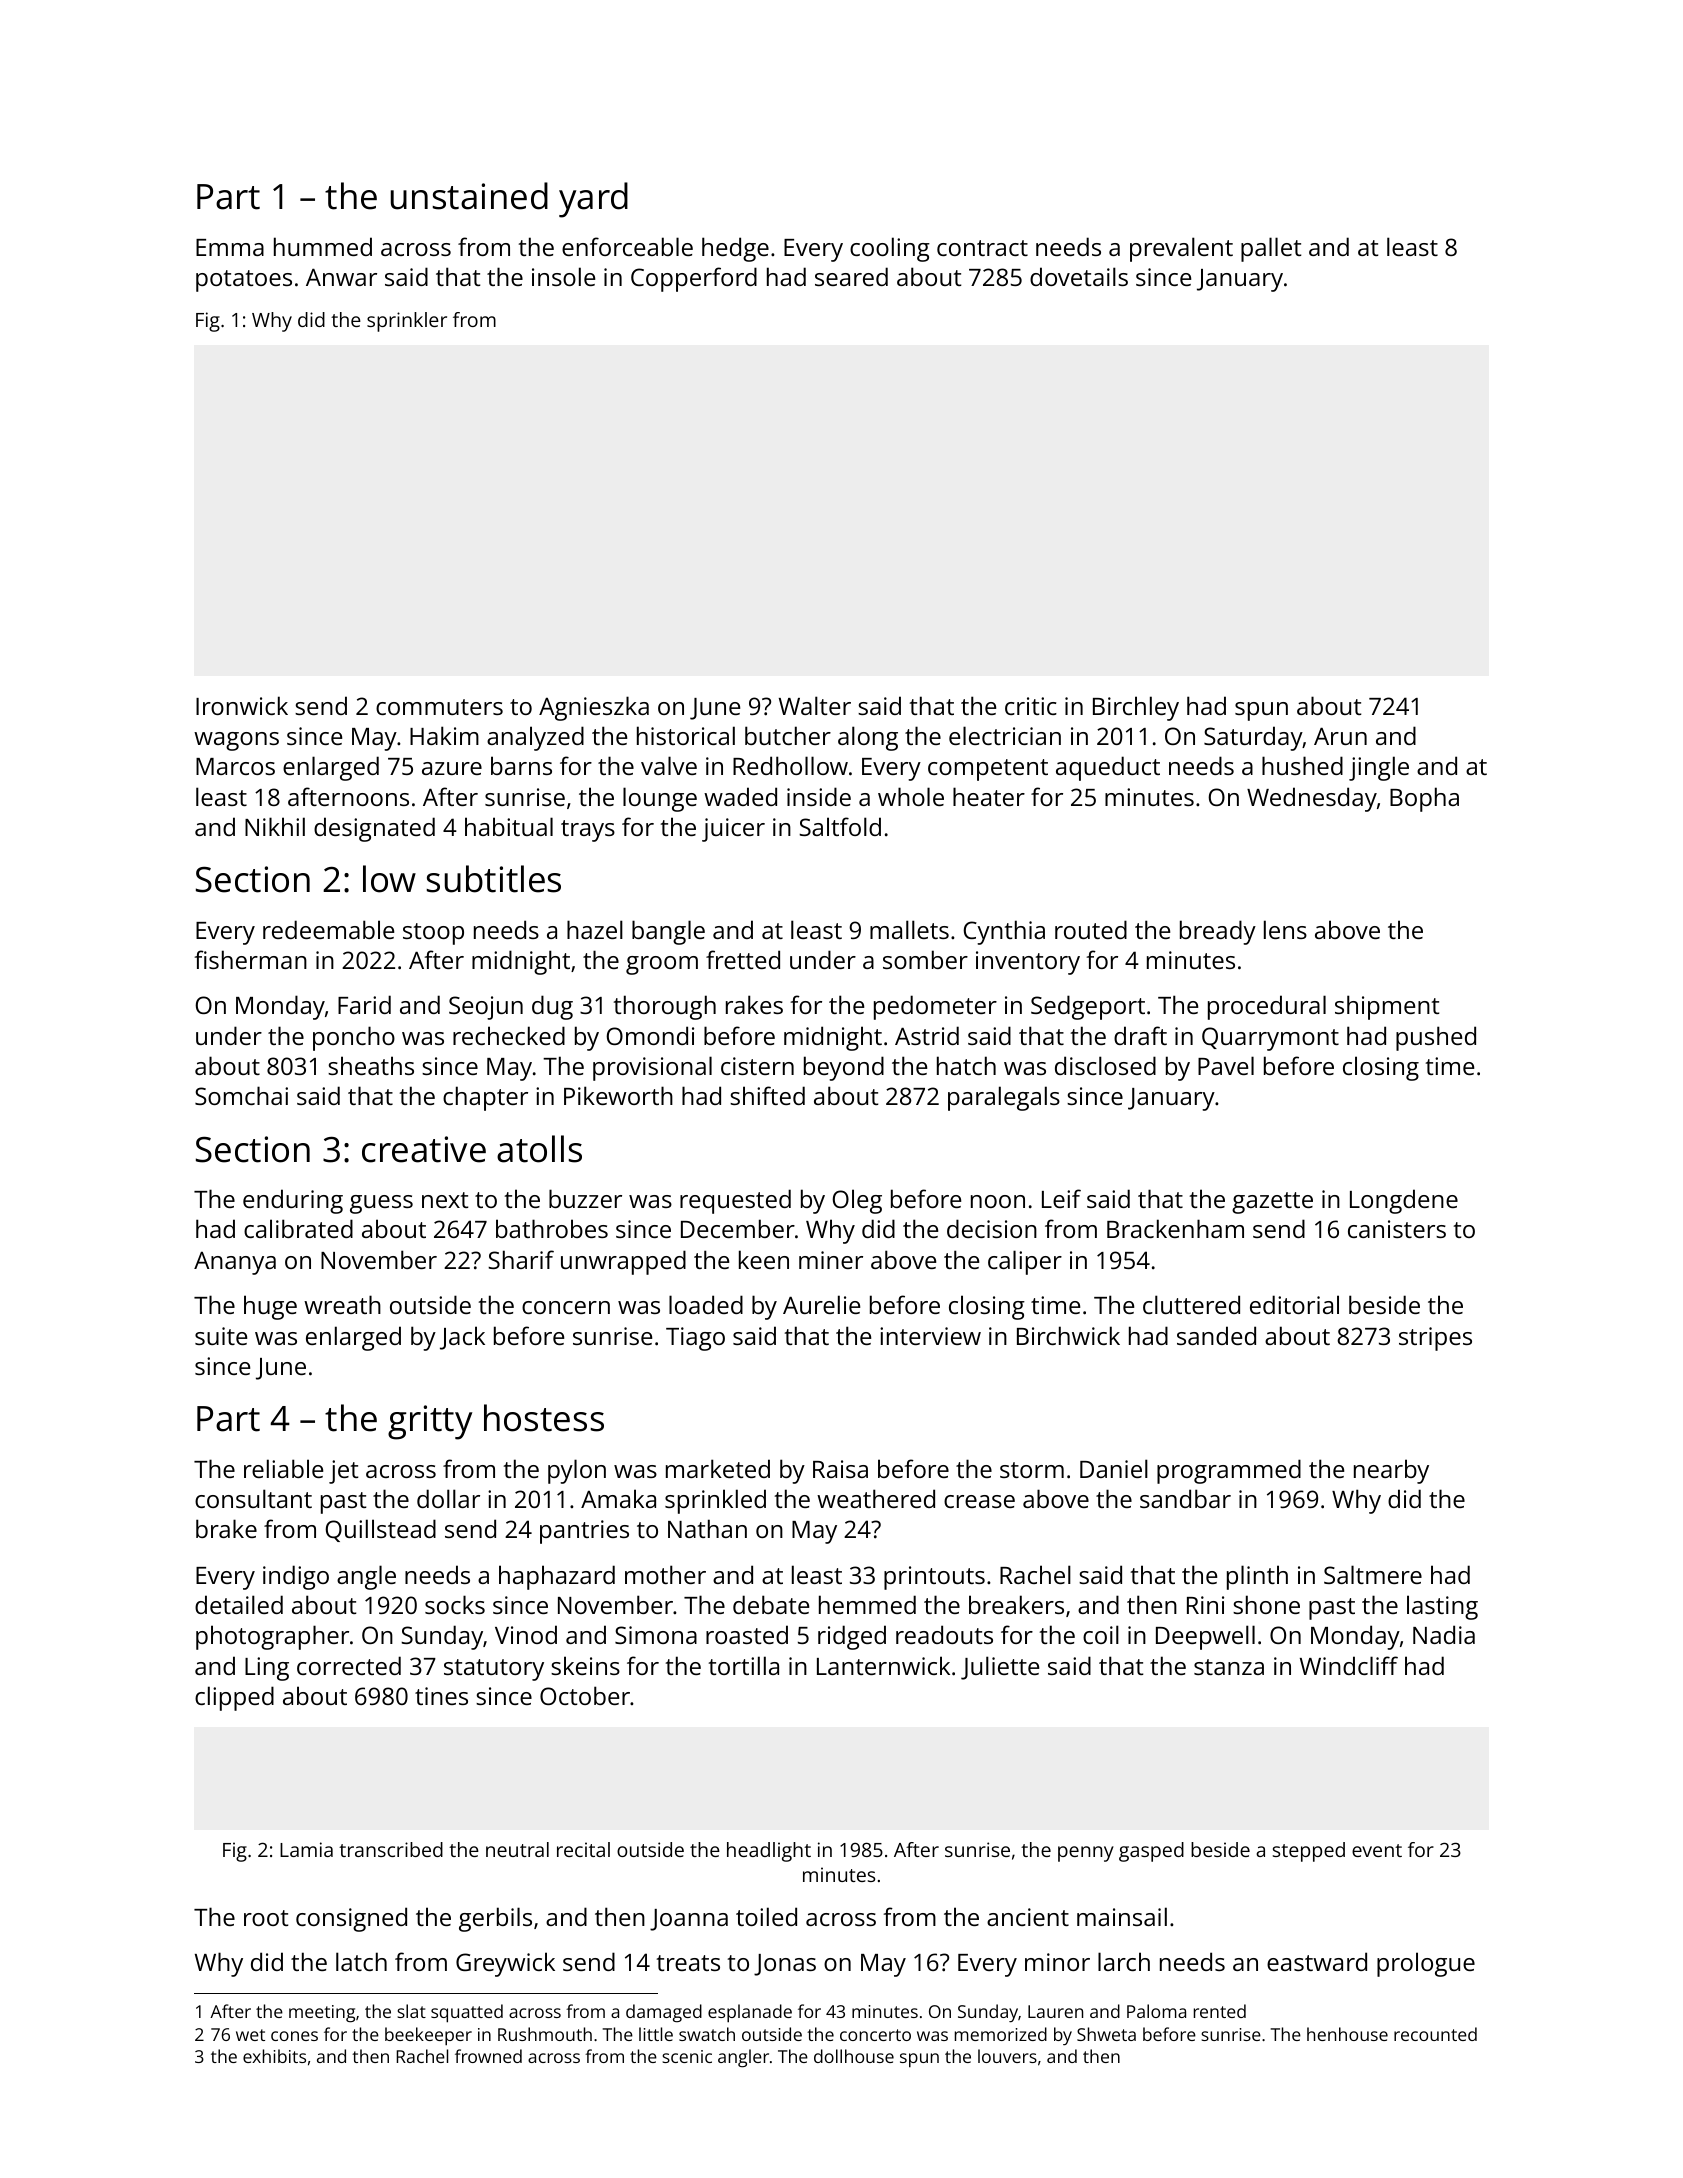  I want to click on Emma, so click(230, 247).
